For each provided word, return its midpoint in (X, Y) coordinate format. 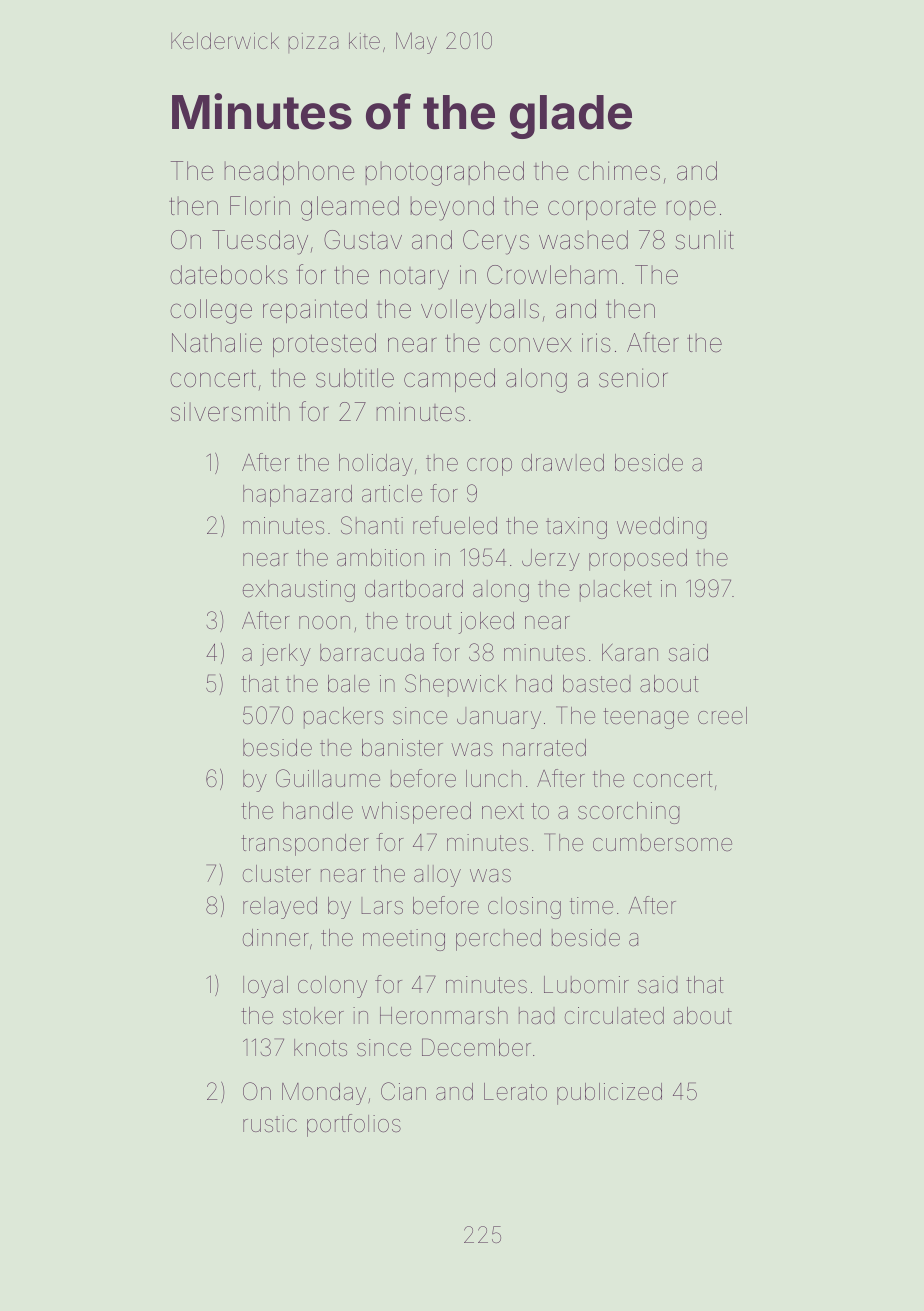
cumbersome (662, 843)
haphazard (297, 496)
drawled (563, 463)
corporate (602, 208)
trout (429, 621)
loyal (265, 987)
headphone (289, 173)
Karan (630, 653)
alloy (437, 876)
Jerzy (551, 560)
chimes (619, 171)
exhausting (299, 591)
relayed (280, 908)
